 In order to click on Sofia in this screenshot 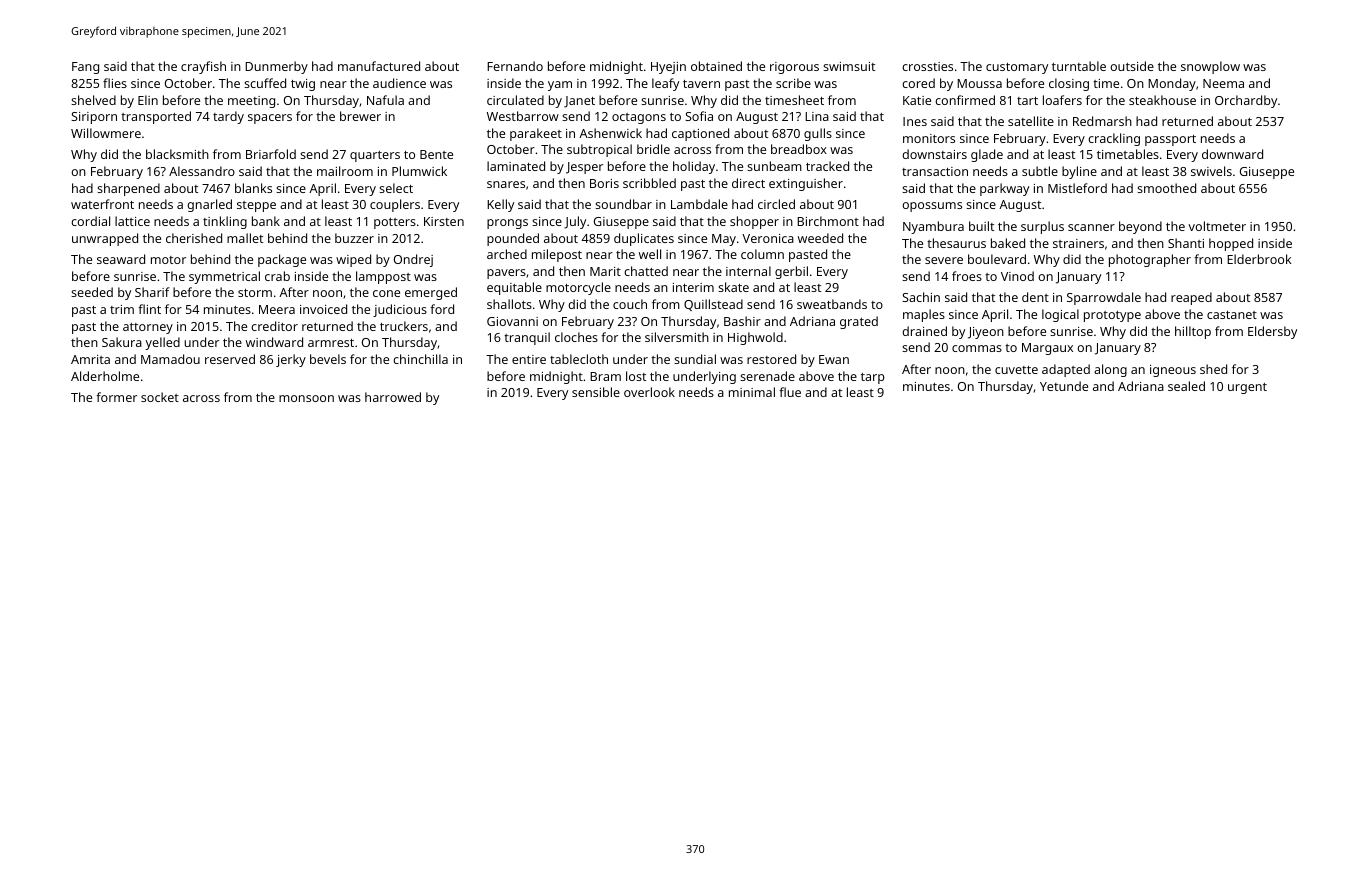, I will do `click(699, 116)`.
